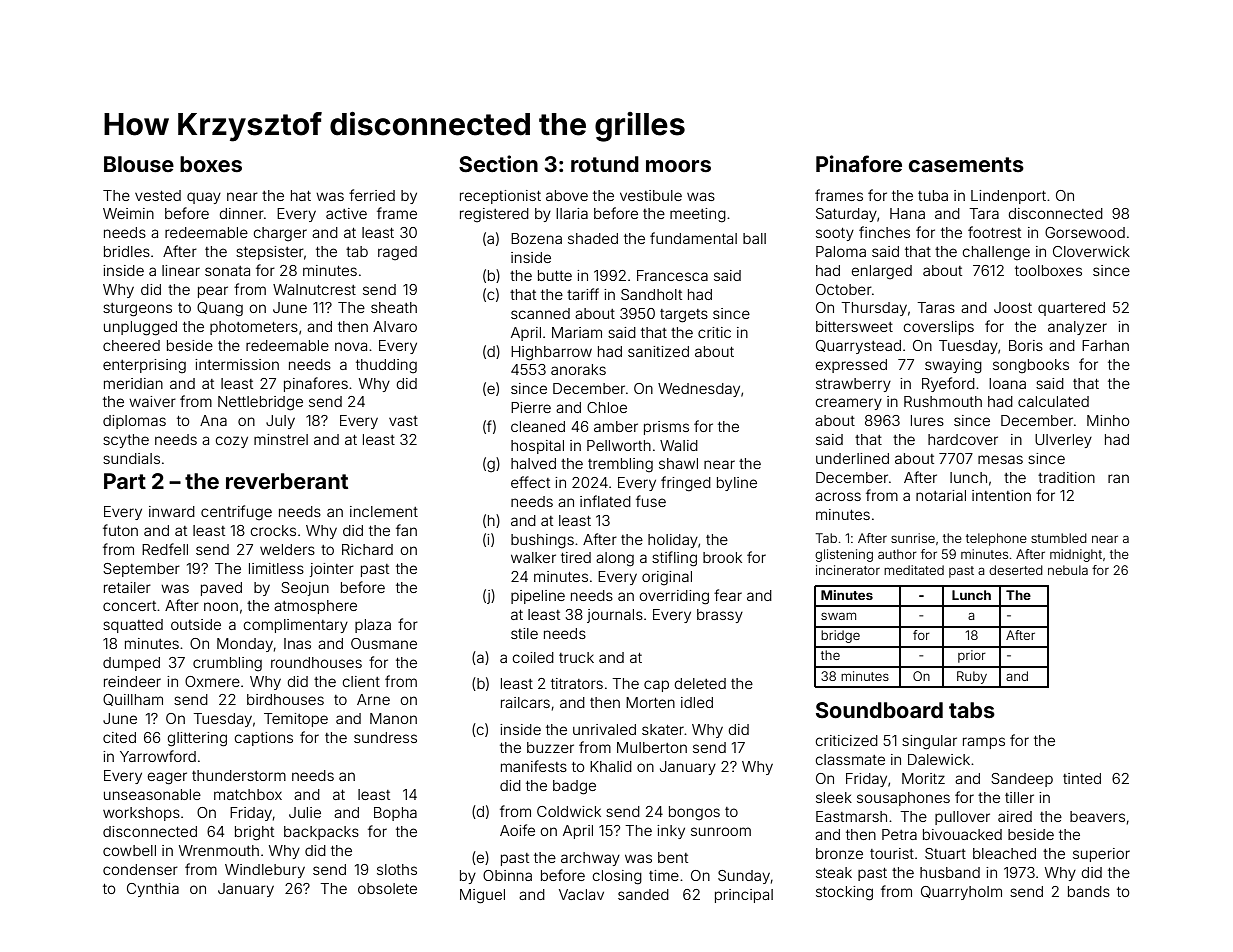  I want to click on effect, so click(530, 482).
